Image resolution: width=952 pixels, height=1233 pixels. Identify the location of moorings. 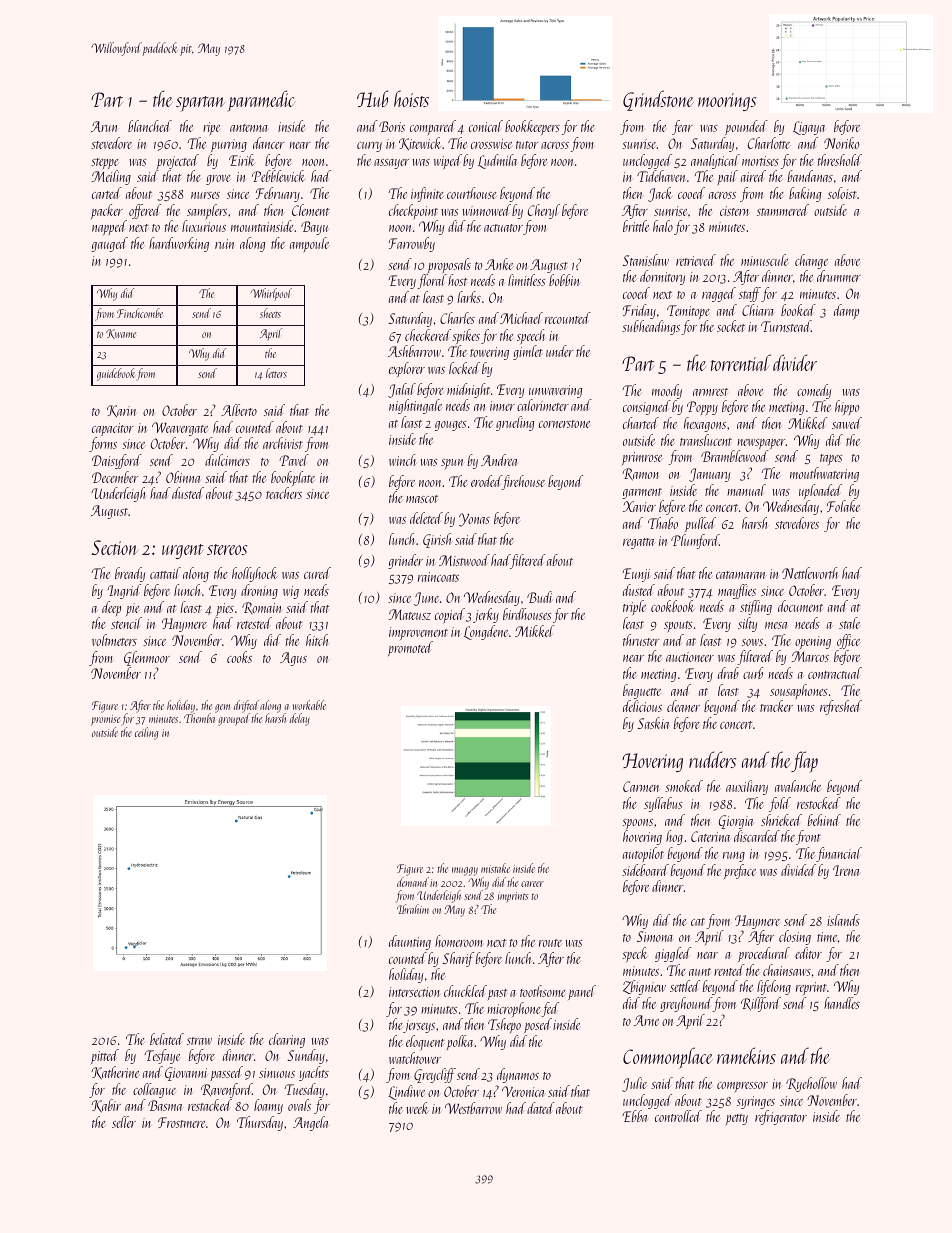
(727, 102).
